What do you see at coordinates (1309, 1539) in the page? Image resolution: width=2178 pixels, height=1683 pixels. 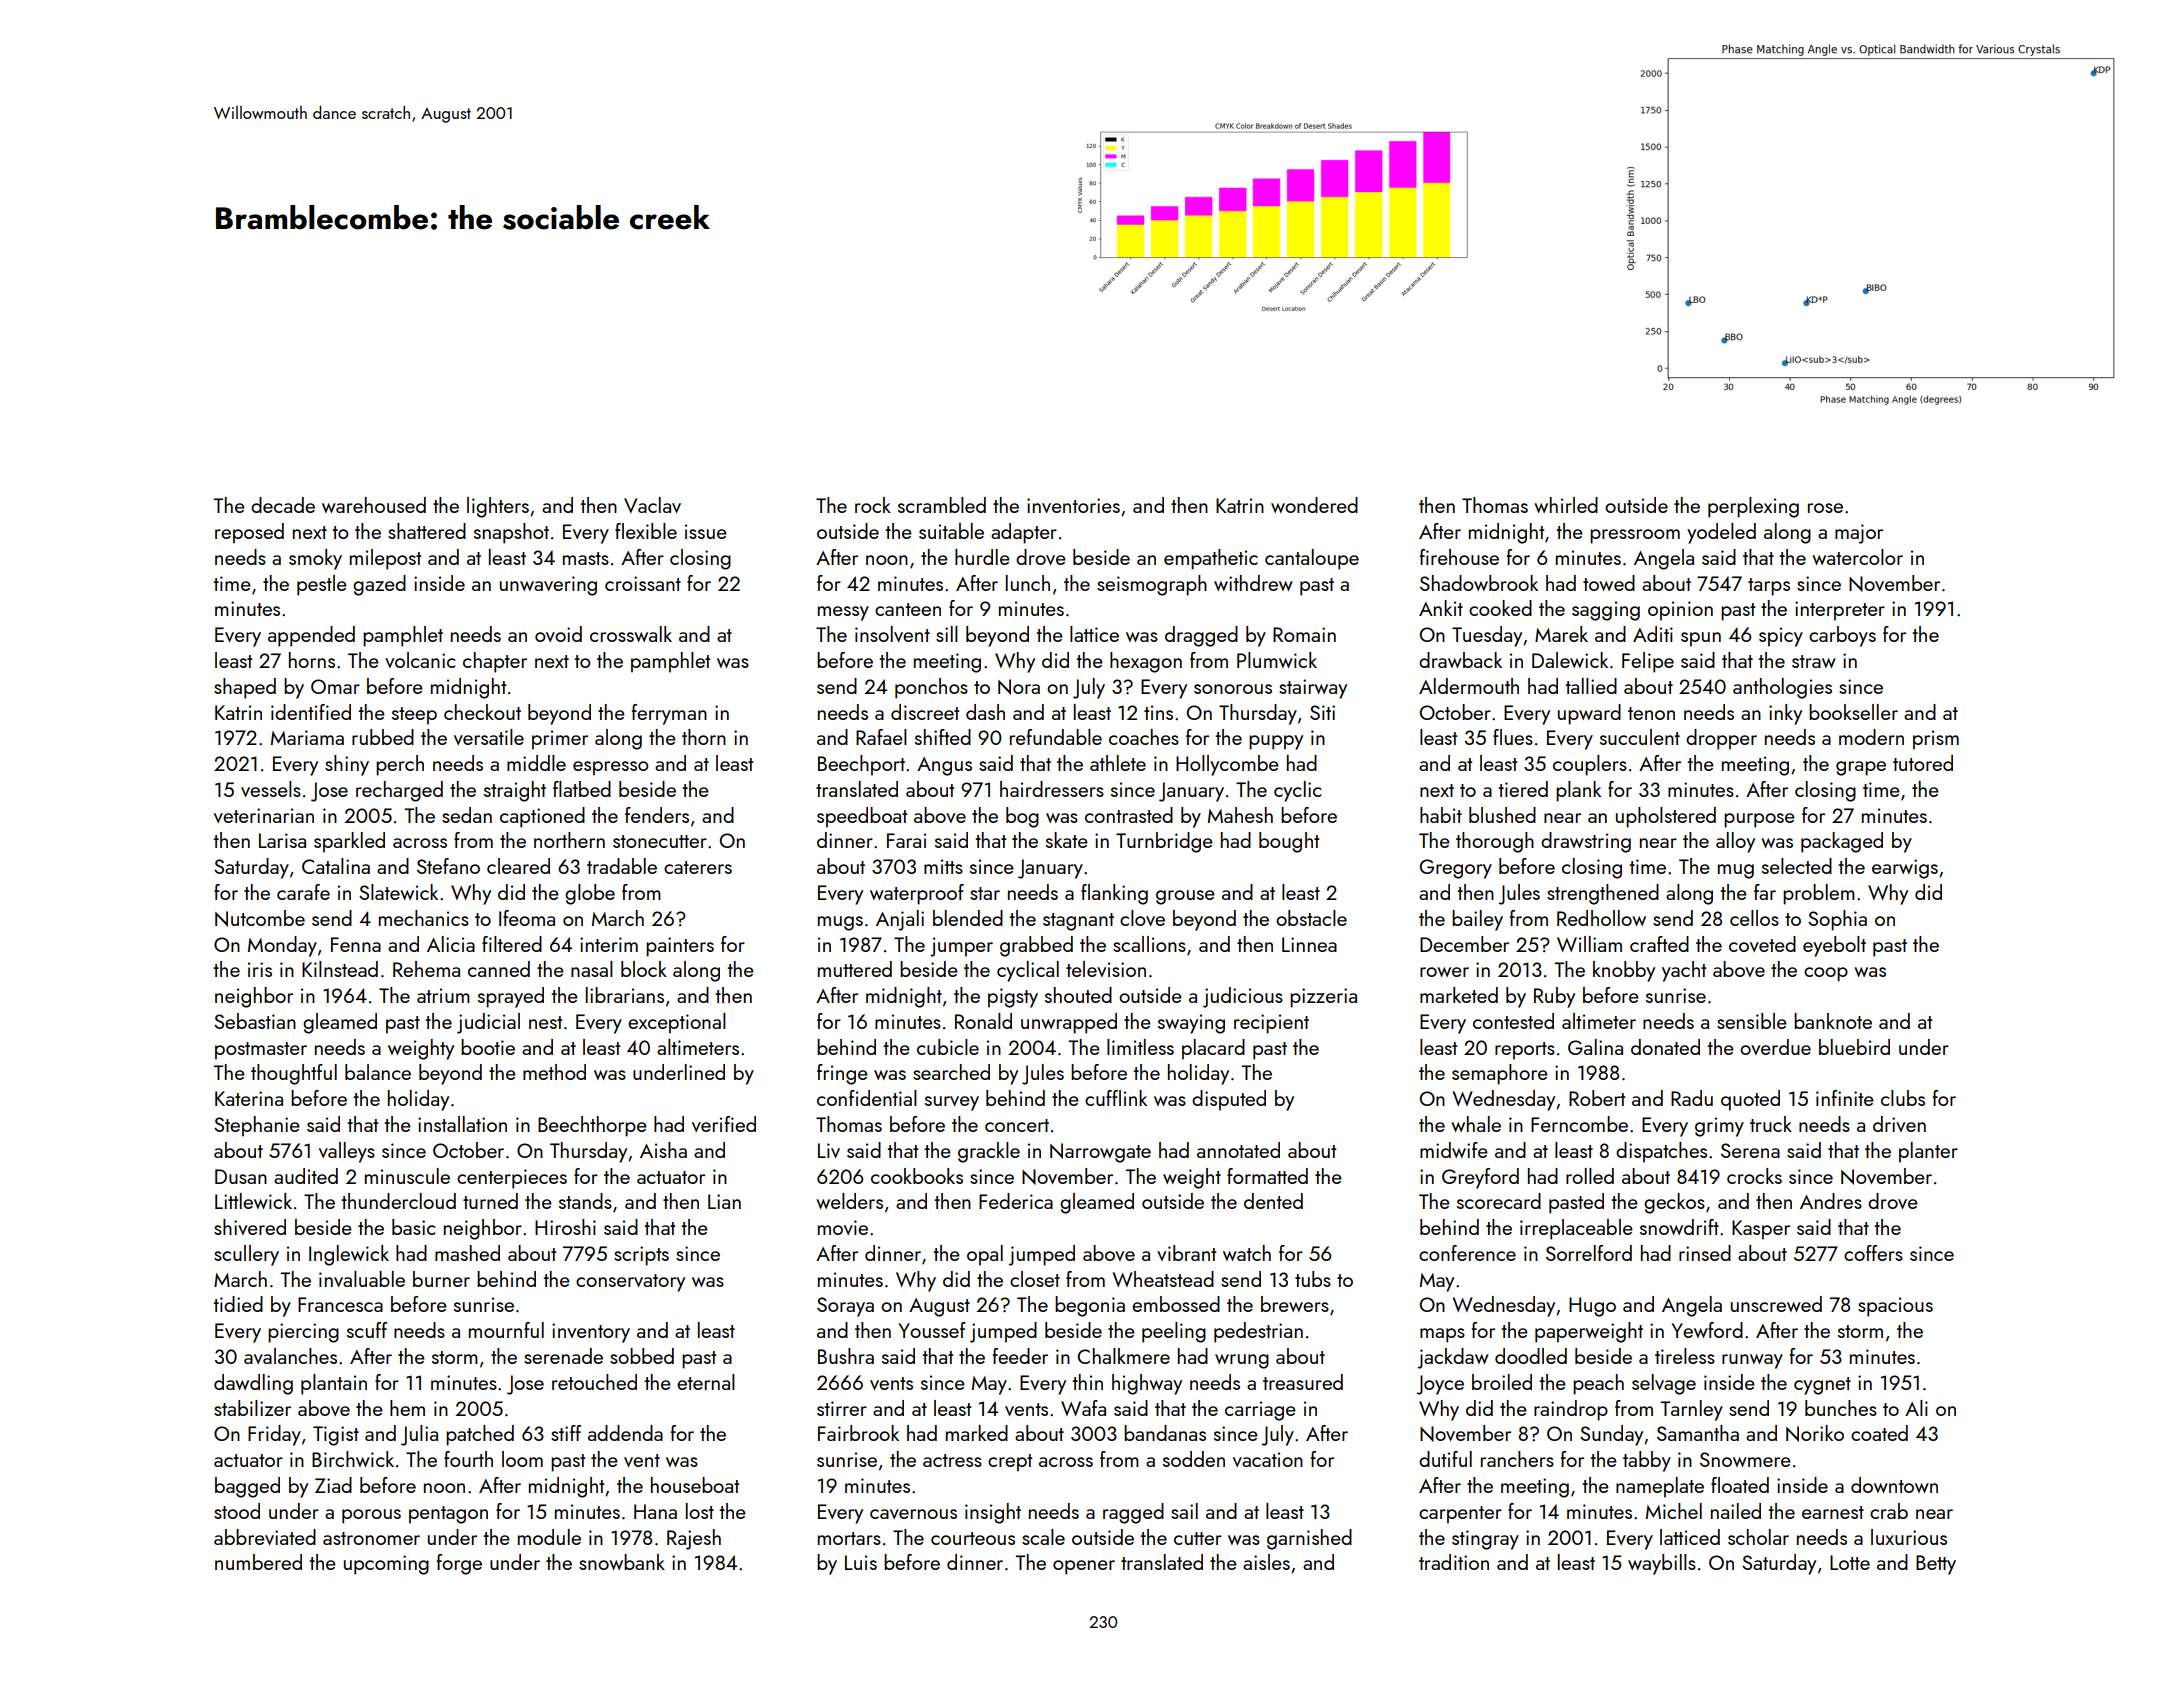 I see `garnished` at bounding box center [1309, 1539].
